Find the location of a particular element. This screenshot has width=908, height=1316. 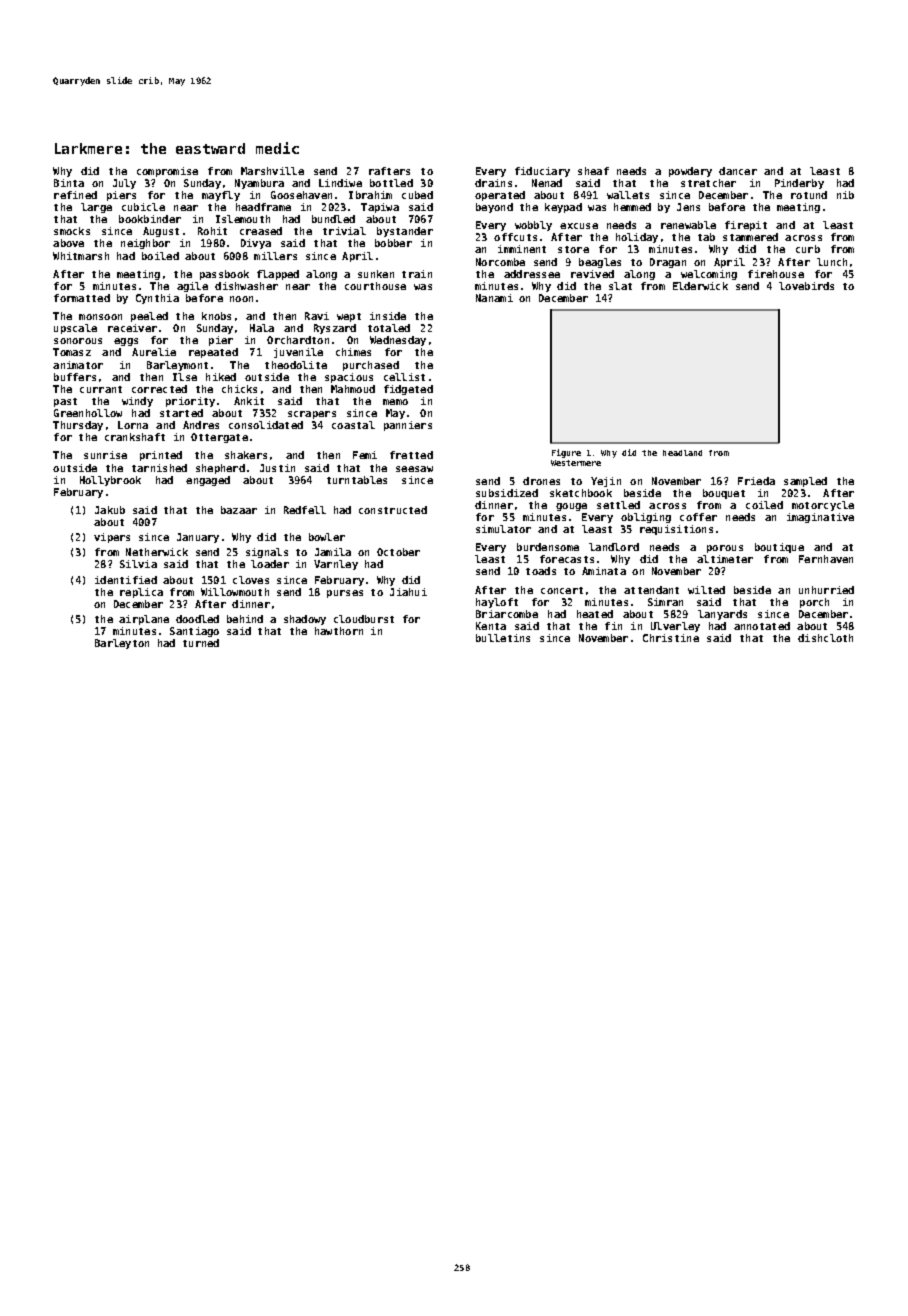

July is located at coordinates (124, 184).
